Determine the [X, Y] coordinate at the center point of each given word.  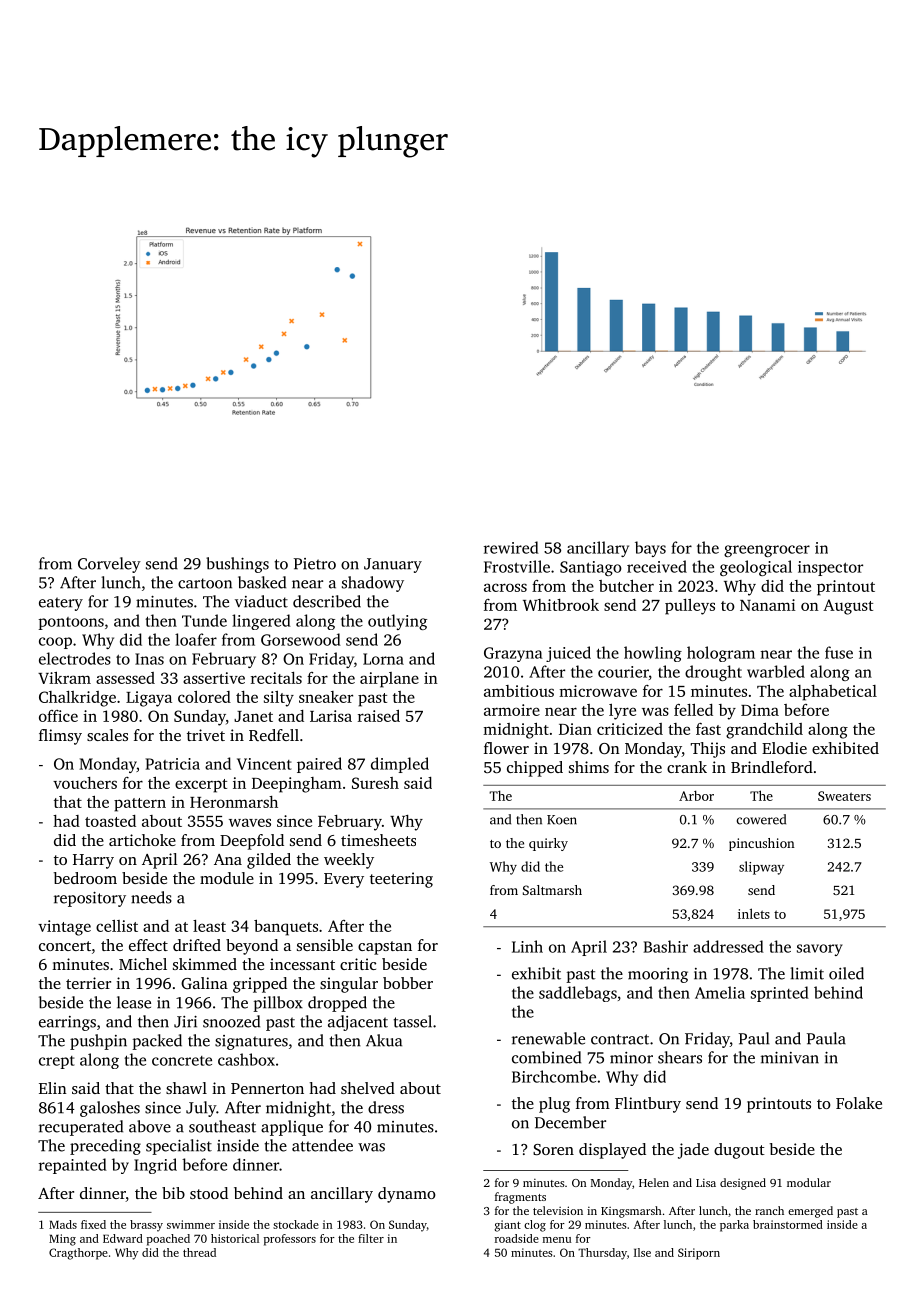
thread [199, 1252]
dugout [739, 1151]
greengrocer [767, 551]
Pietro [315, 564]
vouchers [85, 783]
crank [687, 767]
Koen [562, 820]
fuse [839, 652]
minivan [790, 1058]
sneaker [326, 697]
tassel [412, 1021]
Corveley [109, 565]
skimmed [205, 964]
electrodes [75, 658]
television [558, 1210]
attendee [322, 1145]
